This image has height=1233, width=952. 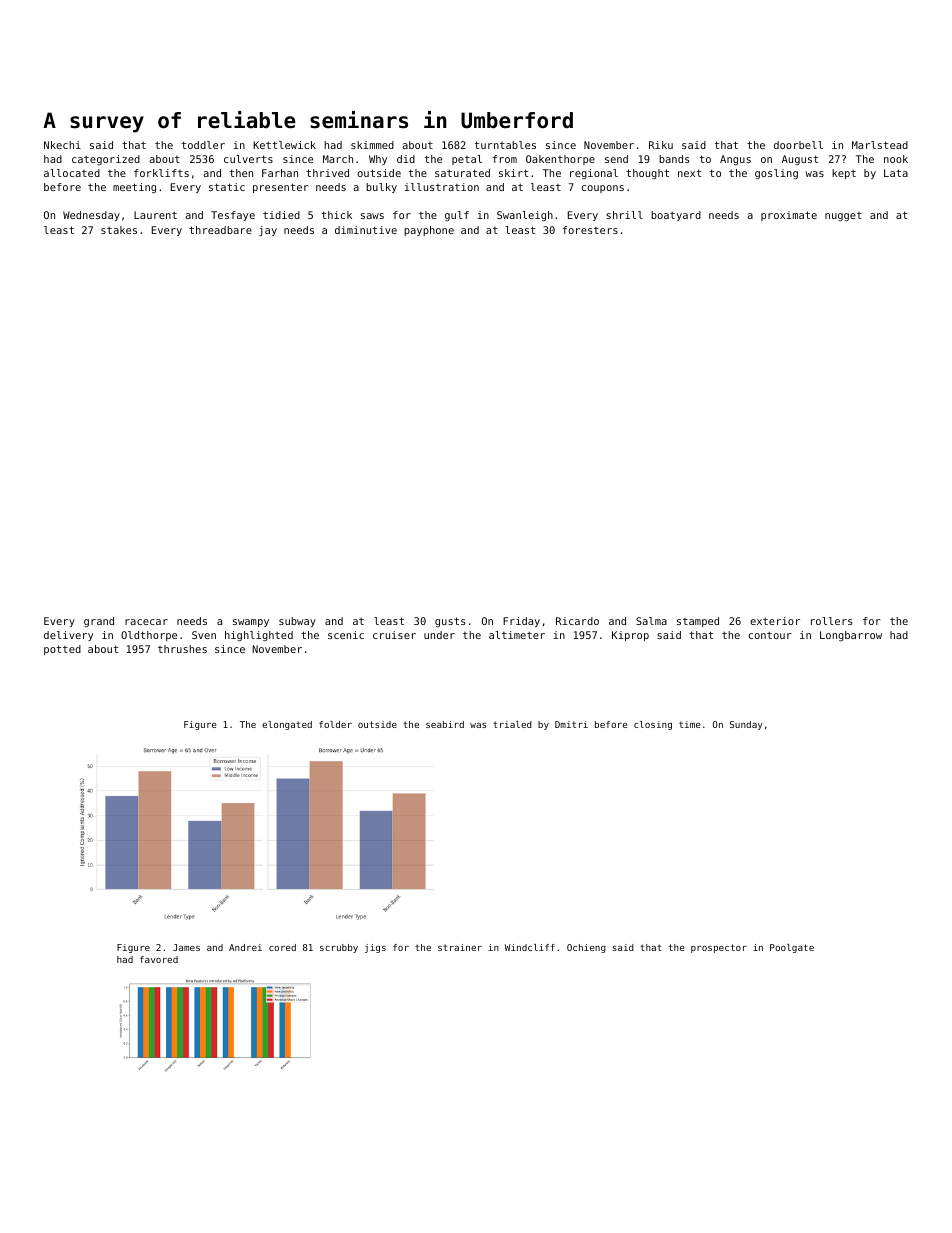 What do you see at coordinates (251, 623) in the image?
I see `swampy` at bounding box center [251, 623].
